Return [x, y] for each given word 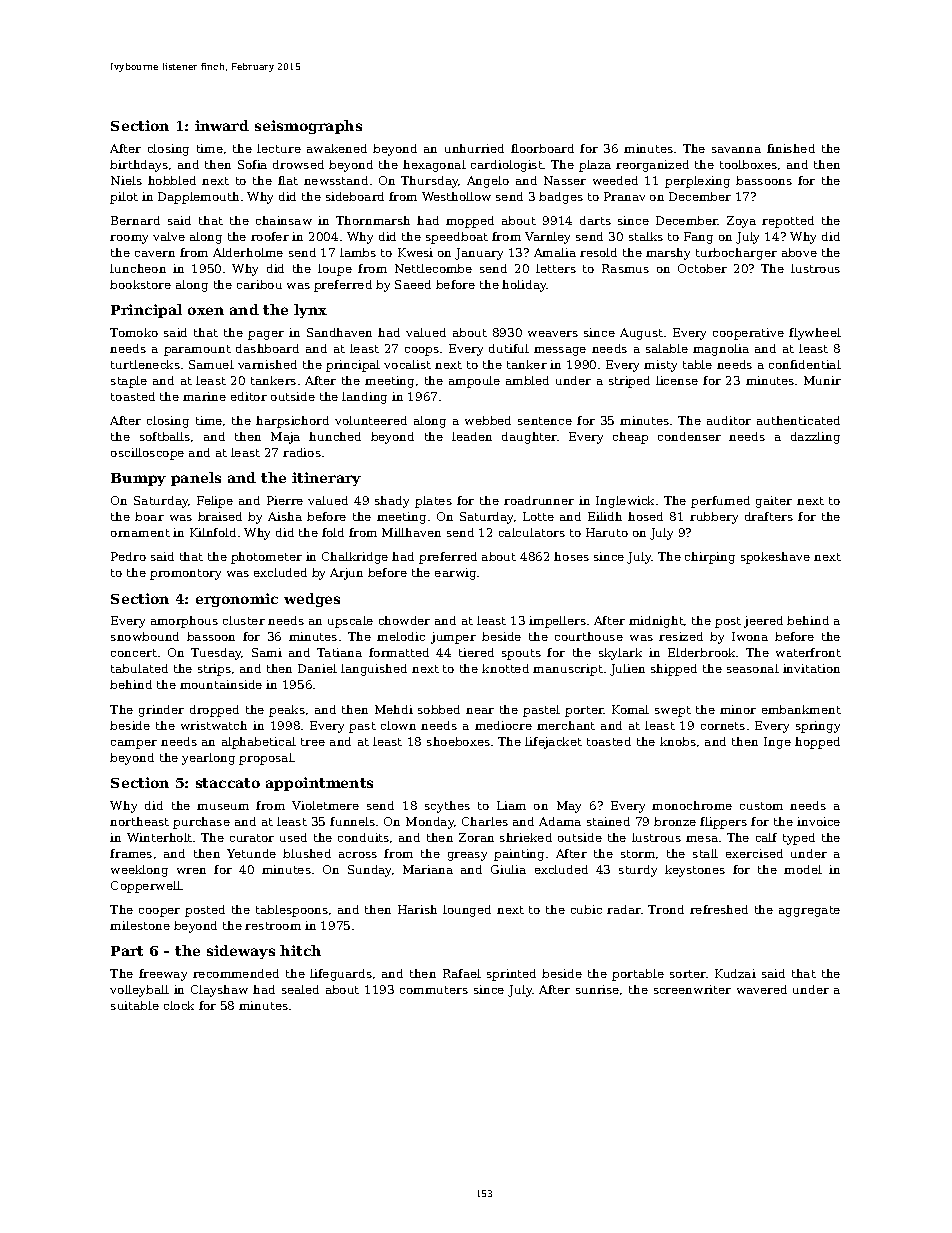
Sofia [252, 164]
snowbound [145, 636]
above [799, 252]
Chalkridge [355, 558]
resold [598, 252]
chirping [710, 558]
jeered [763, 622]
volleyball [139, 991]
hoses [571, 556]
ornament [140, 533]
